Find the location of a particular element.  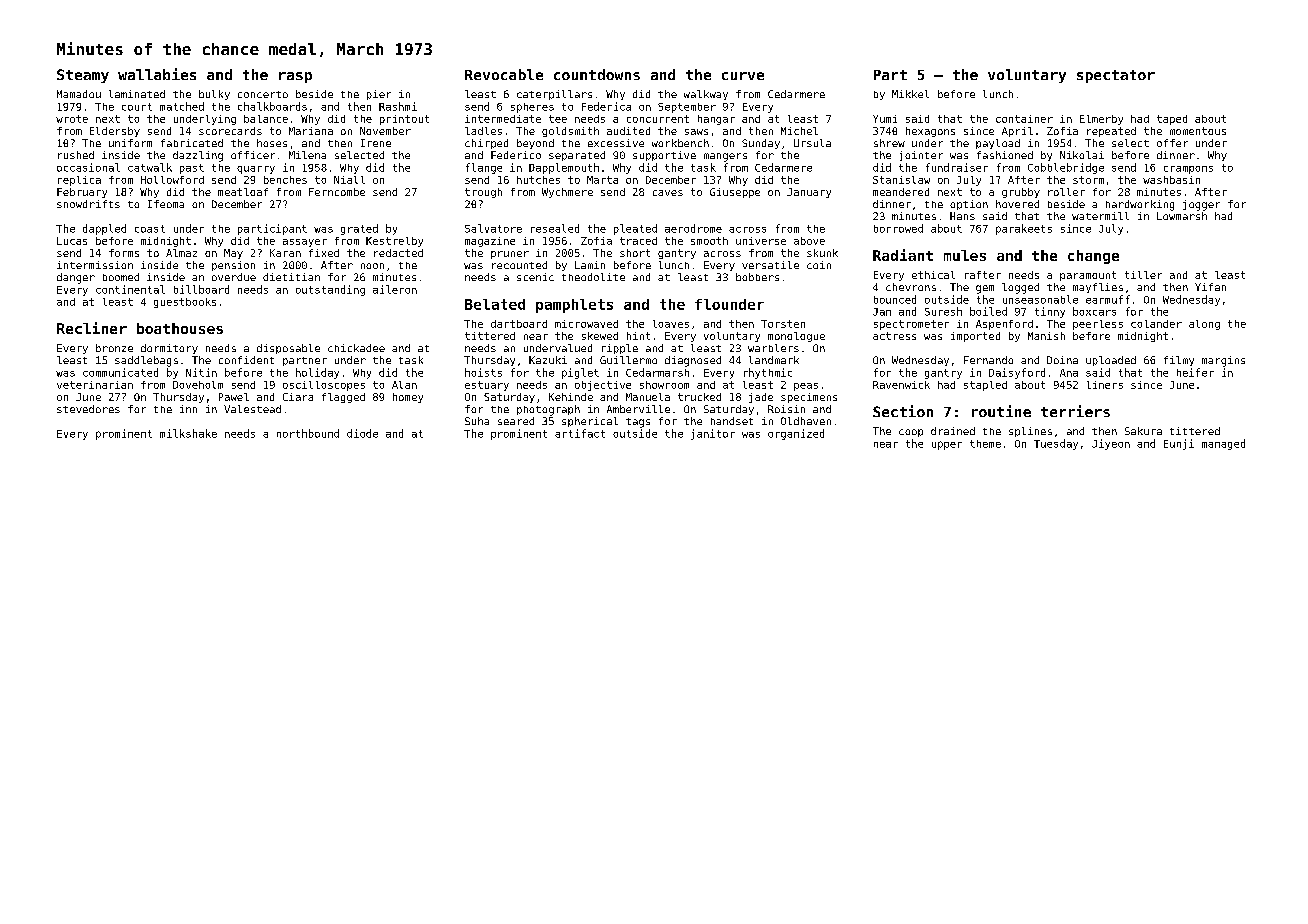

walkway is located at coordinates (706, 95).
